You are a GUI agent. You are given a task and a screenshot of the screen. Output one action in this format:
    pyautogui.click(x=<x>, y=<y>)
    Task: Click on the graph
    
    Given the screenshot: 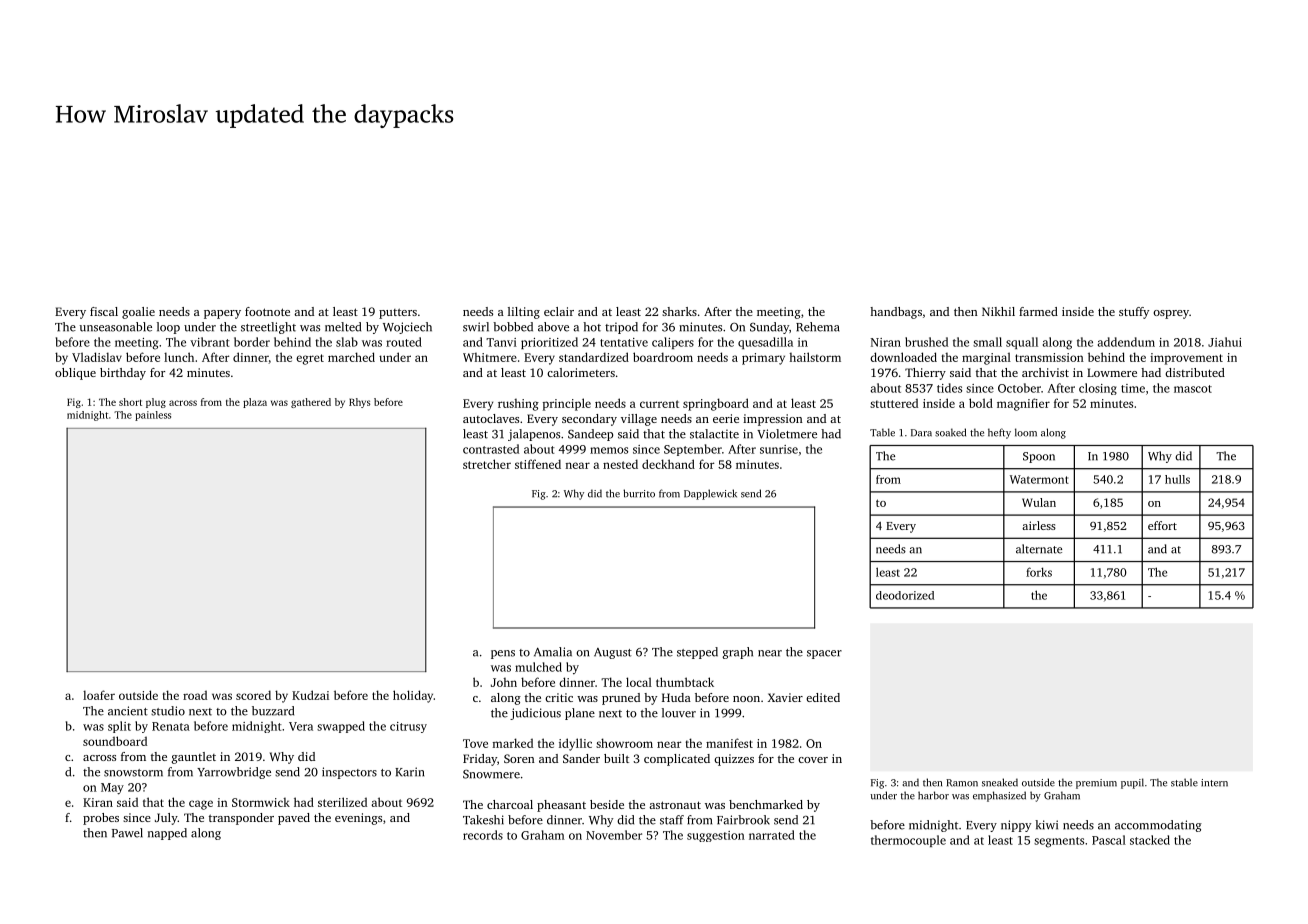 What is the action you would take?
    pyautogui.click(x=737, y=653)
